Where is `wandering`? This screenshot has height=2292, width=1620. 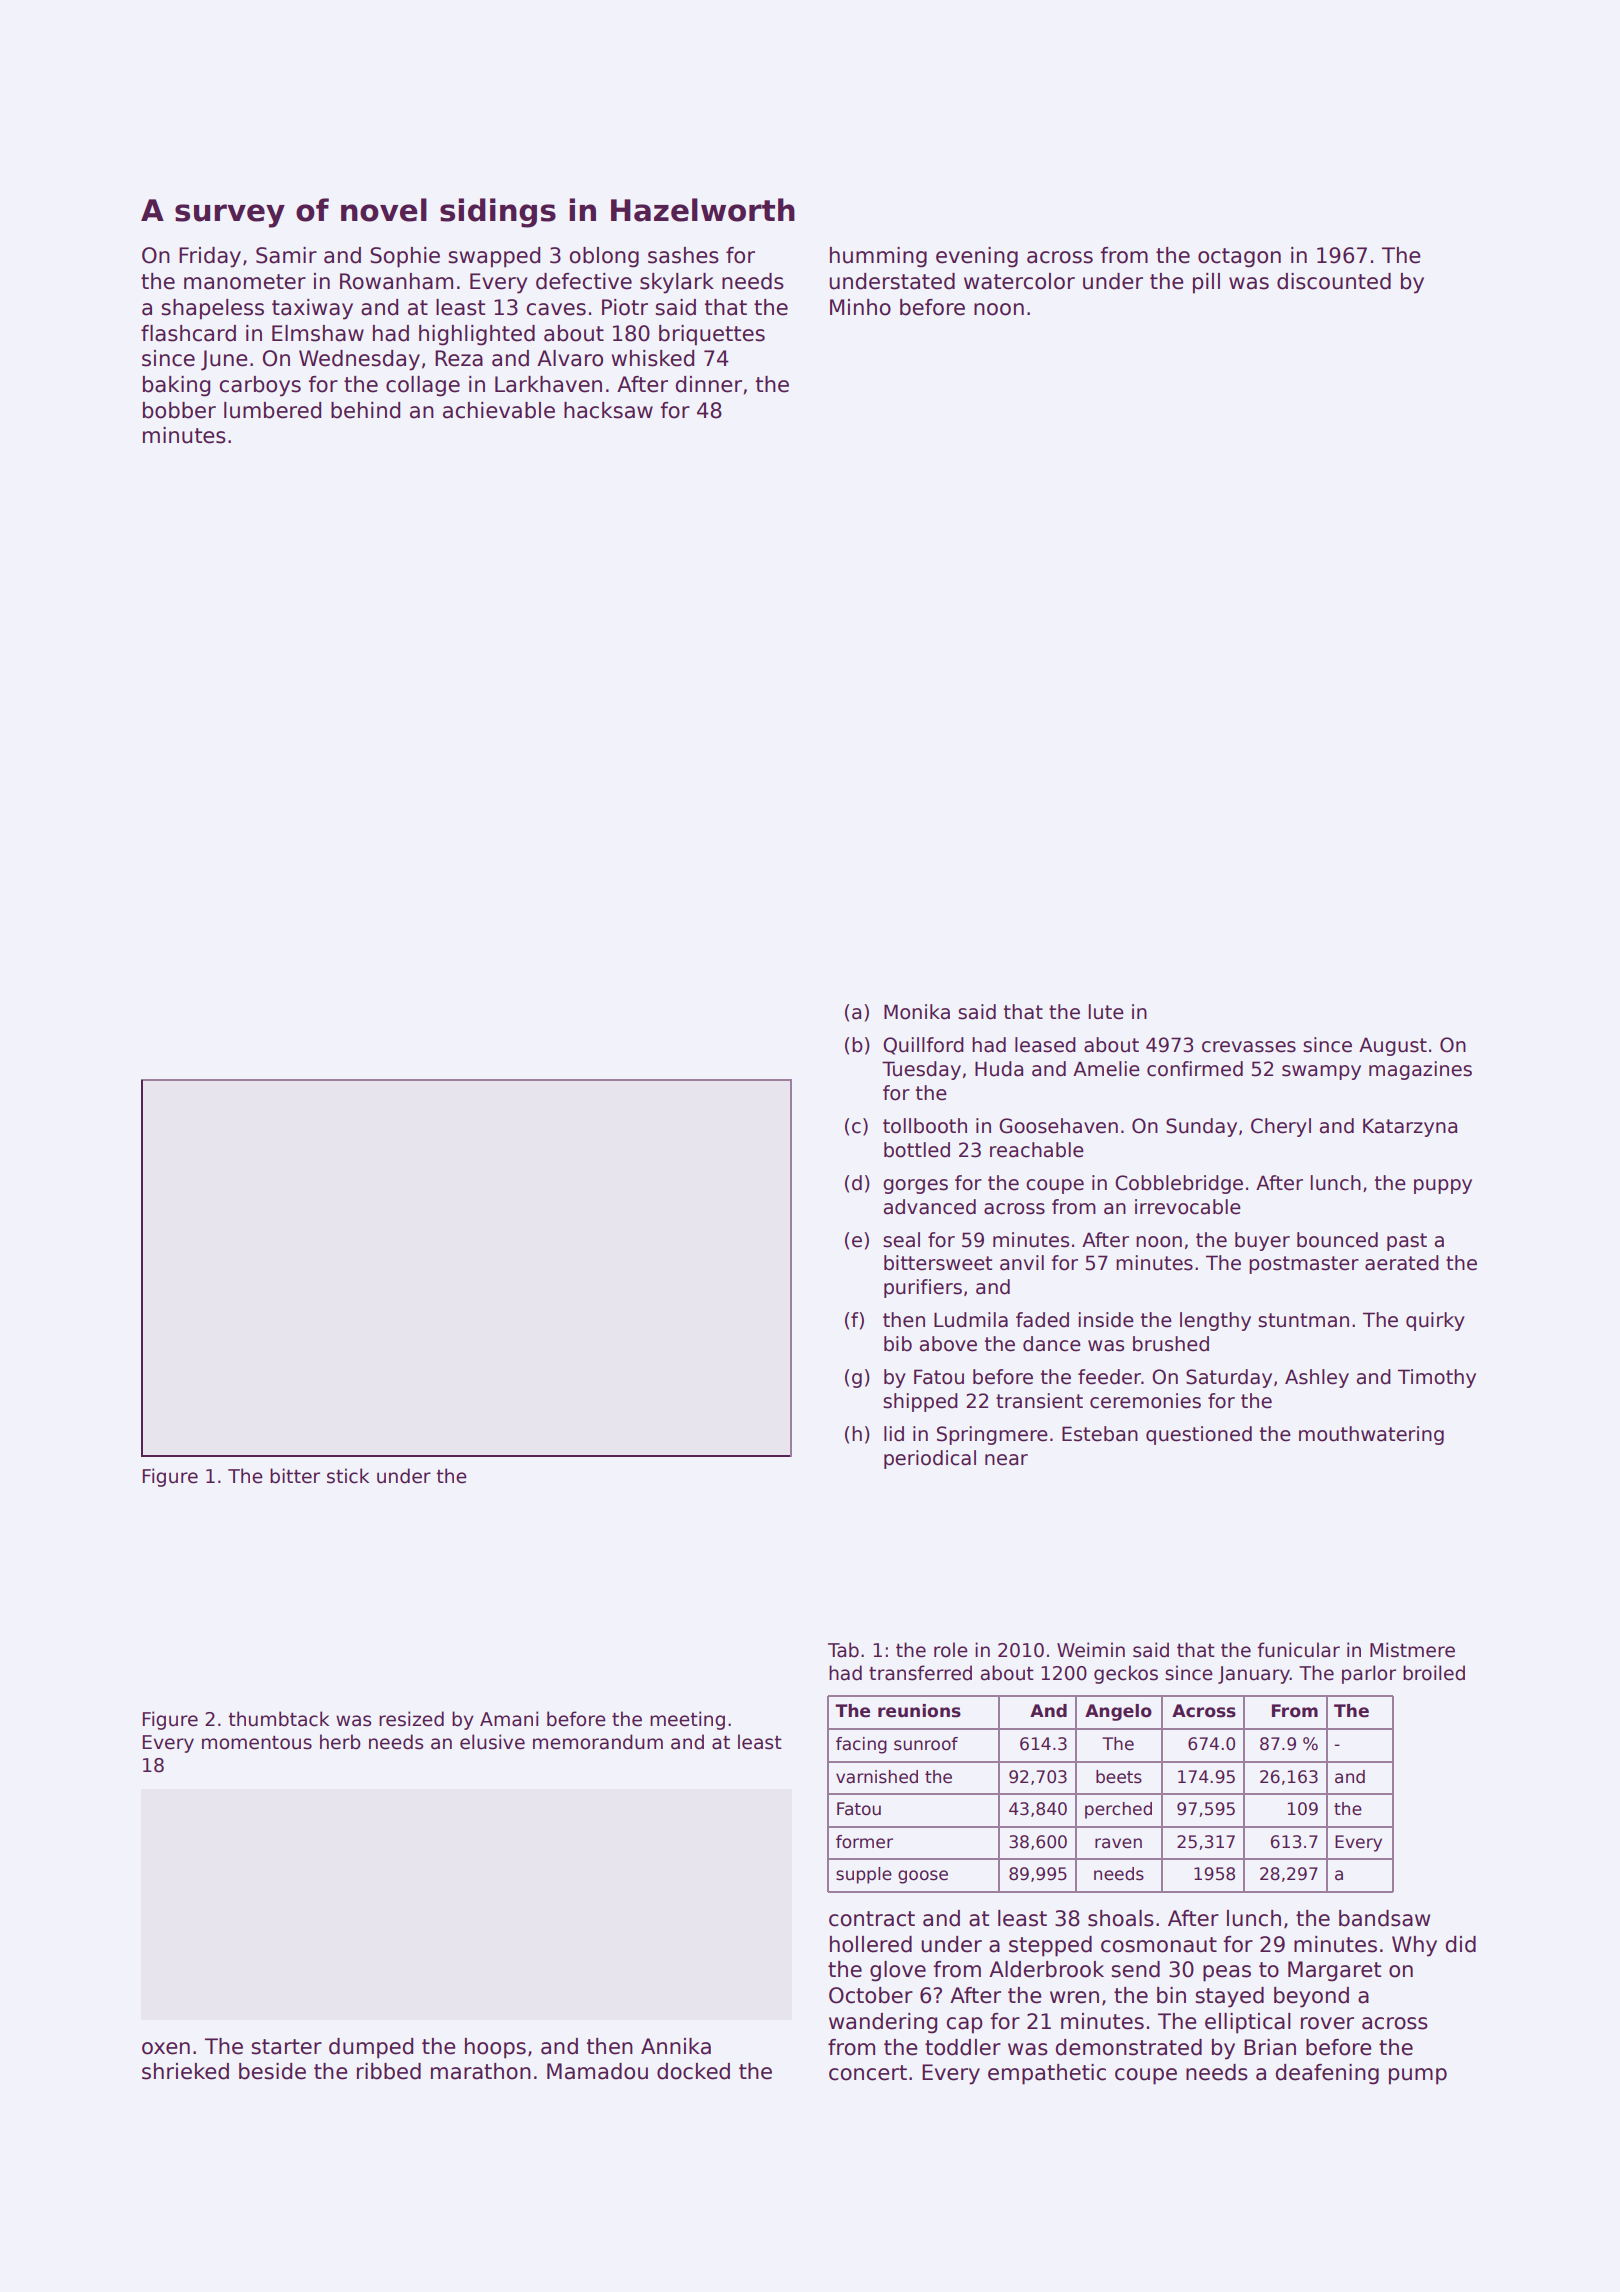
wandering is located at coordinates (883, 2023).
